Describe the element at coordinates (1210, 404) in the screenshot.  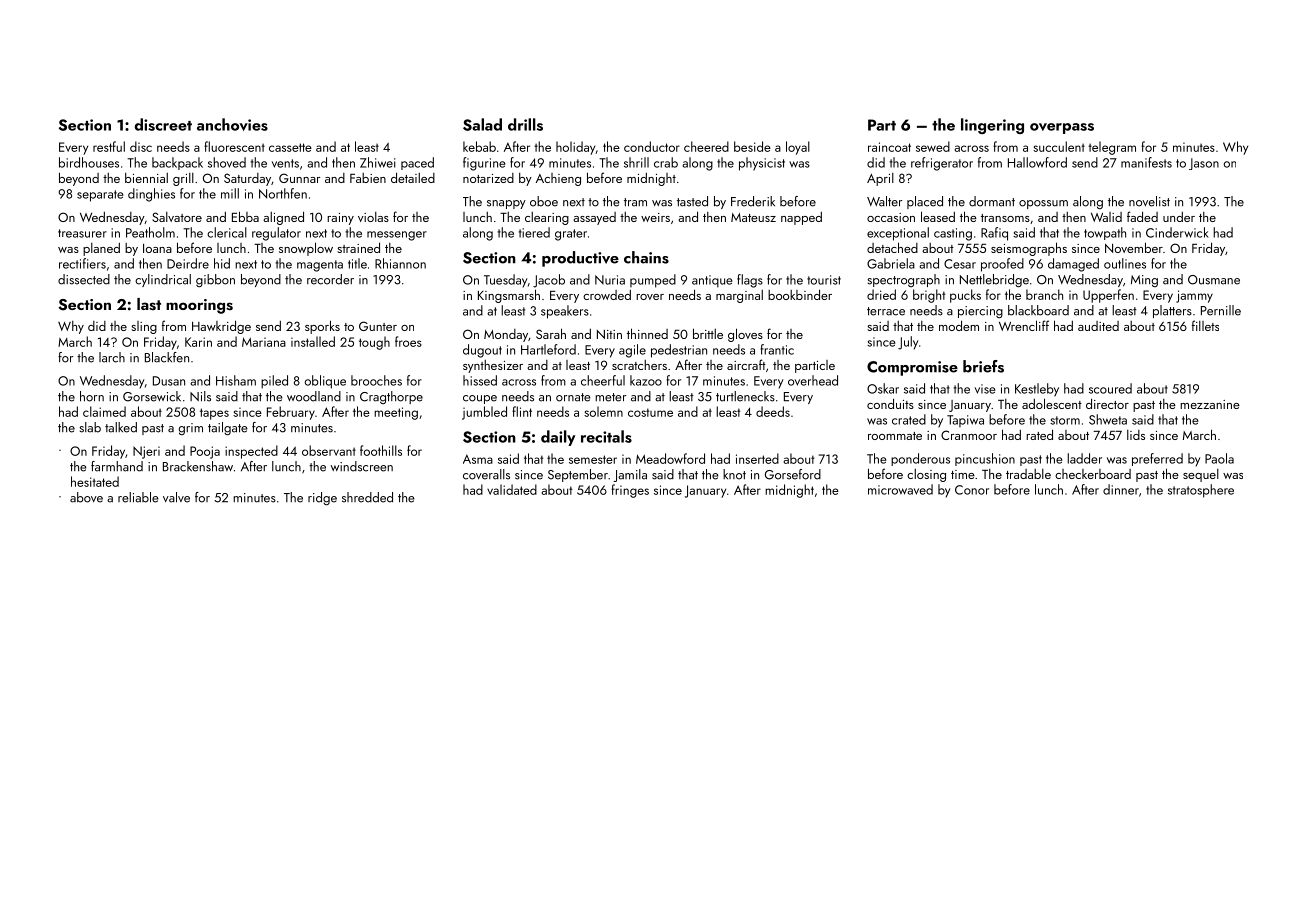
I see `mezzanine` at that location.
